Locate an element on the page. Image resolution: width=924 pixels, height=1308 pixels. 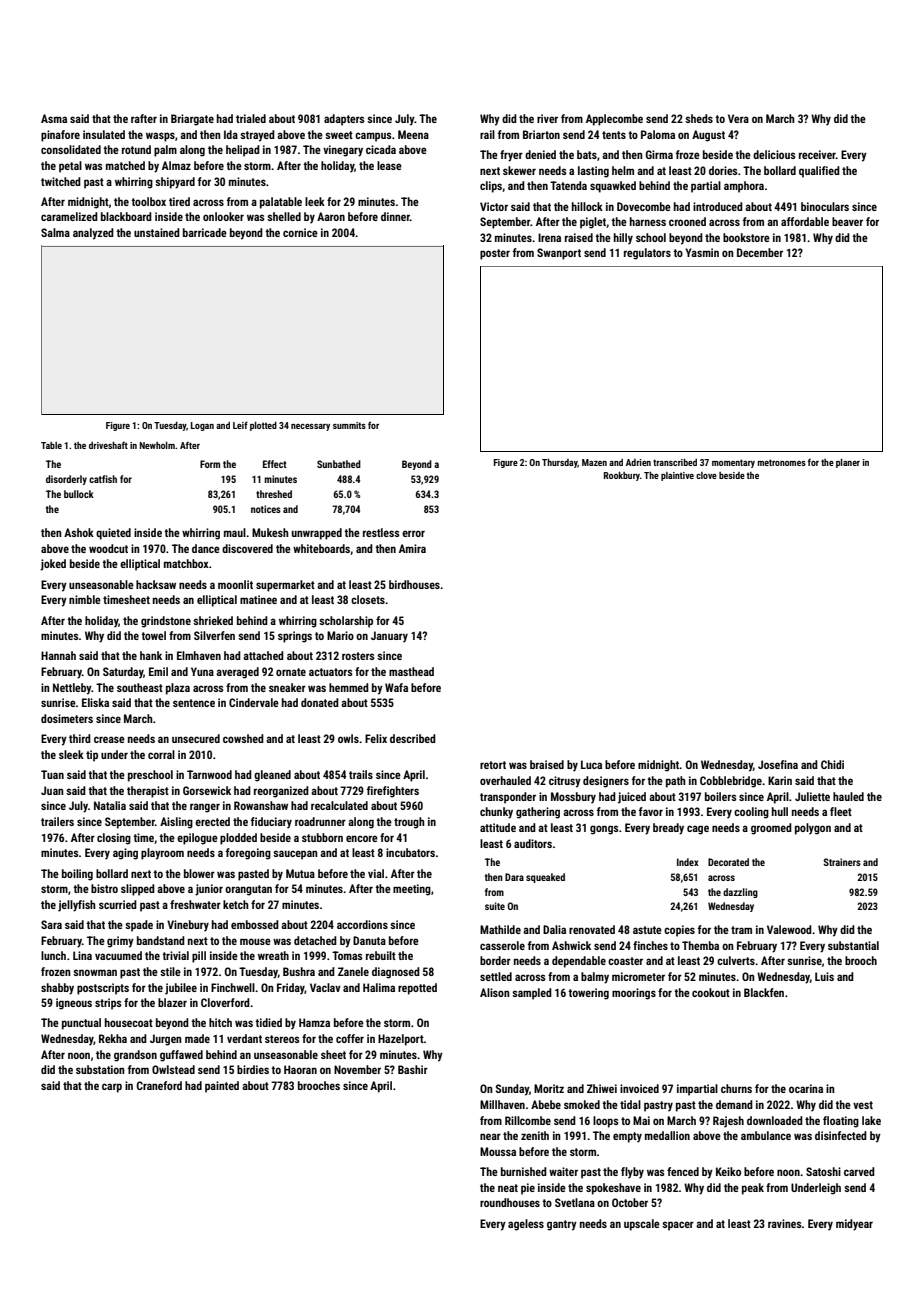
masthead is located at coordinates (411, 671).
